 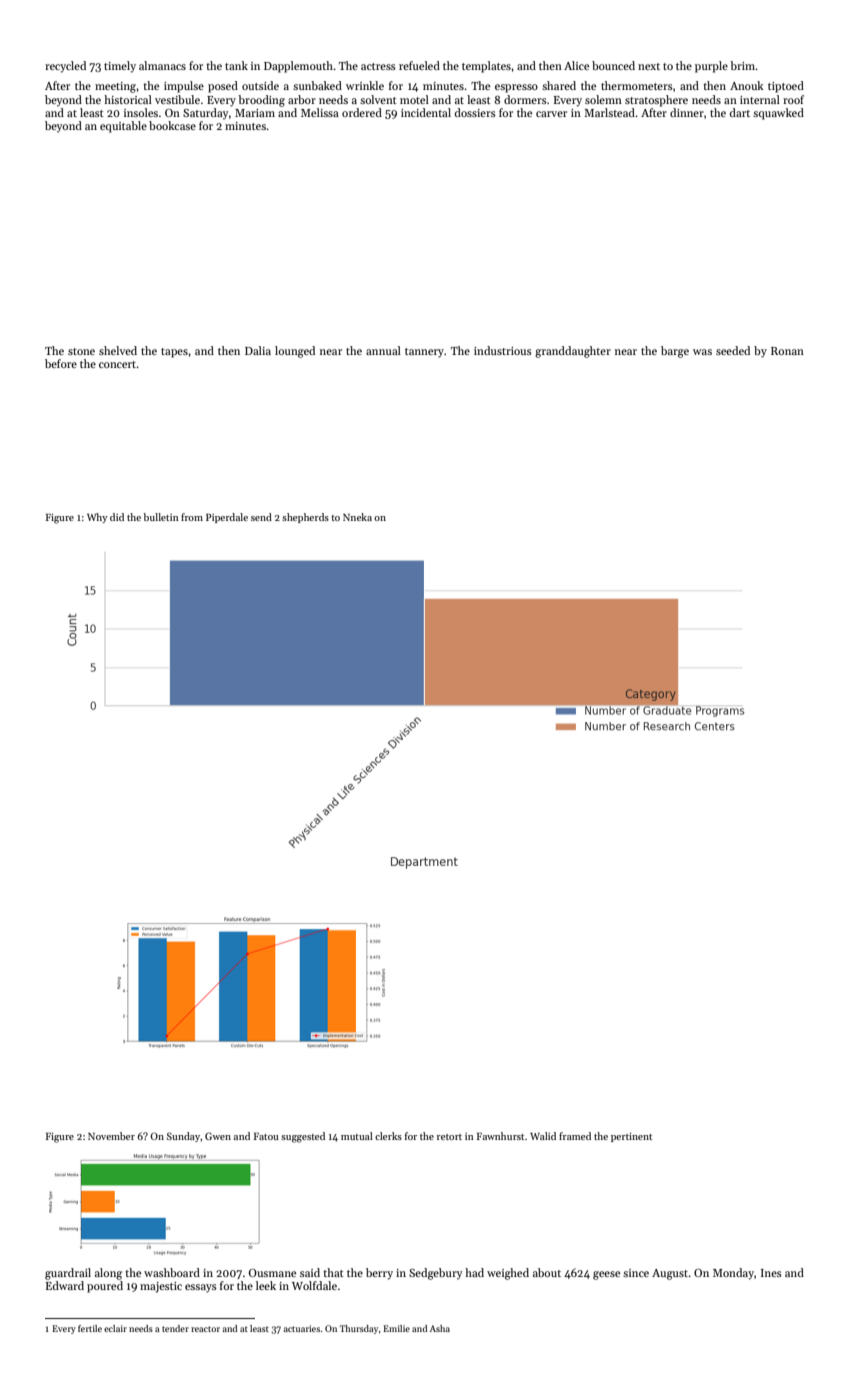 What do you see at coordinates (440, 1328) in the screenshot?
I see `Asha` at bounding box center [440, 1328].
